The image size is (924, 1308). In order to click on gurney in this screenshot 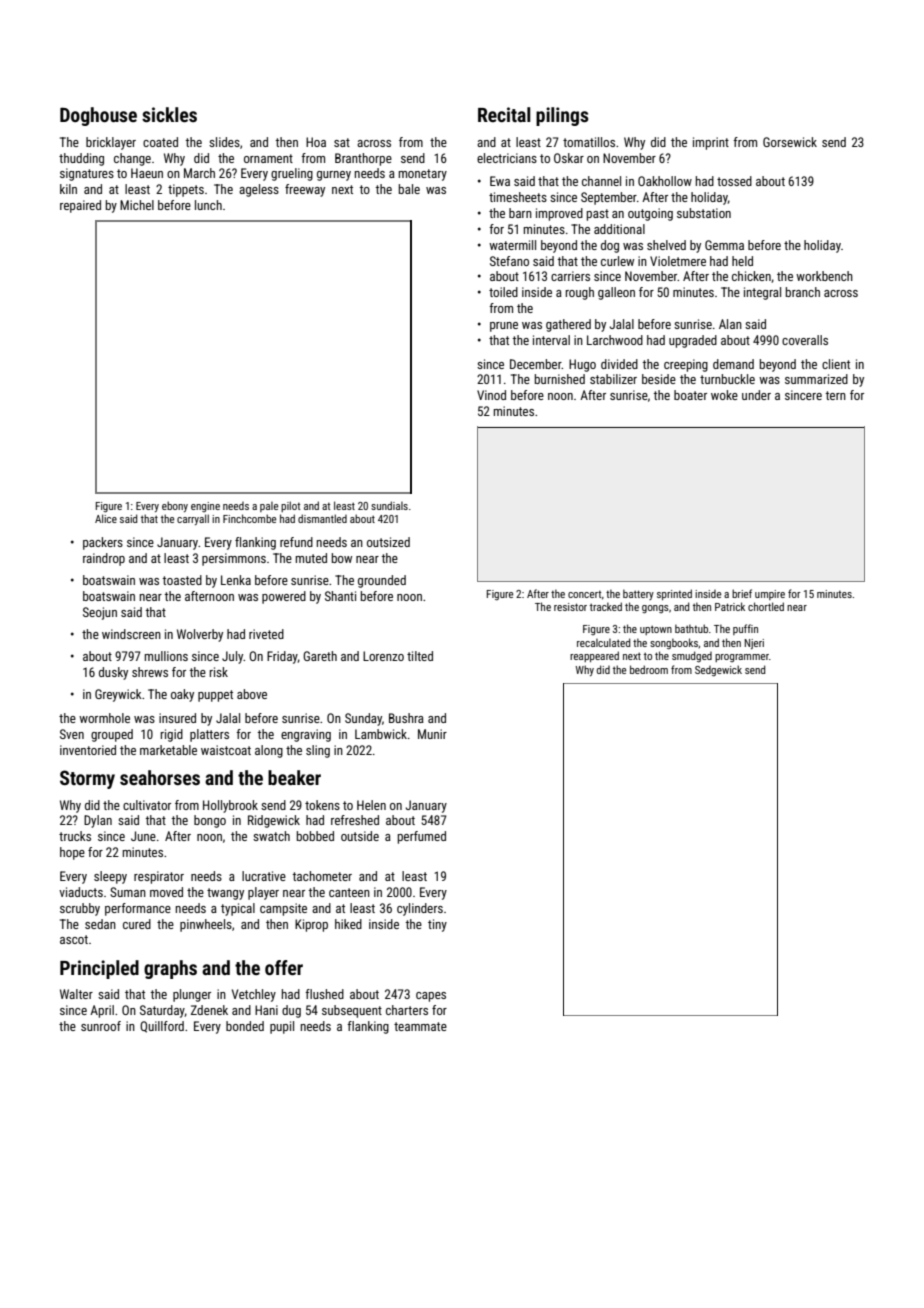, I will do `click(334, 176)`.
